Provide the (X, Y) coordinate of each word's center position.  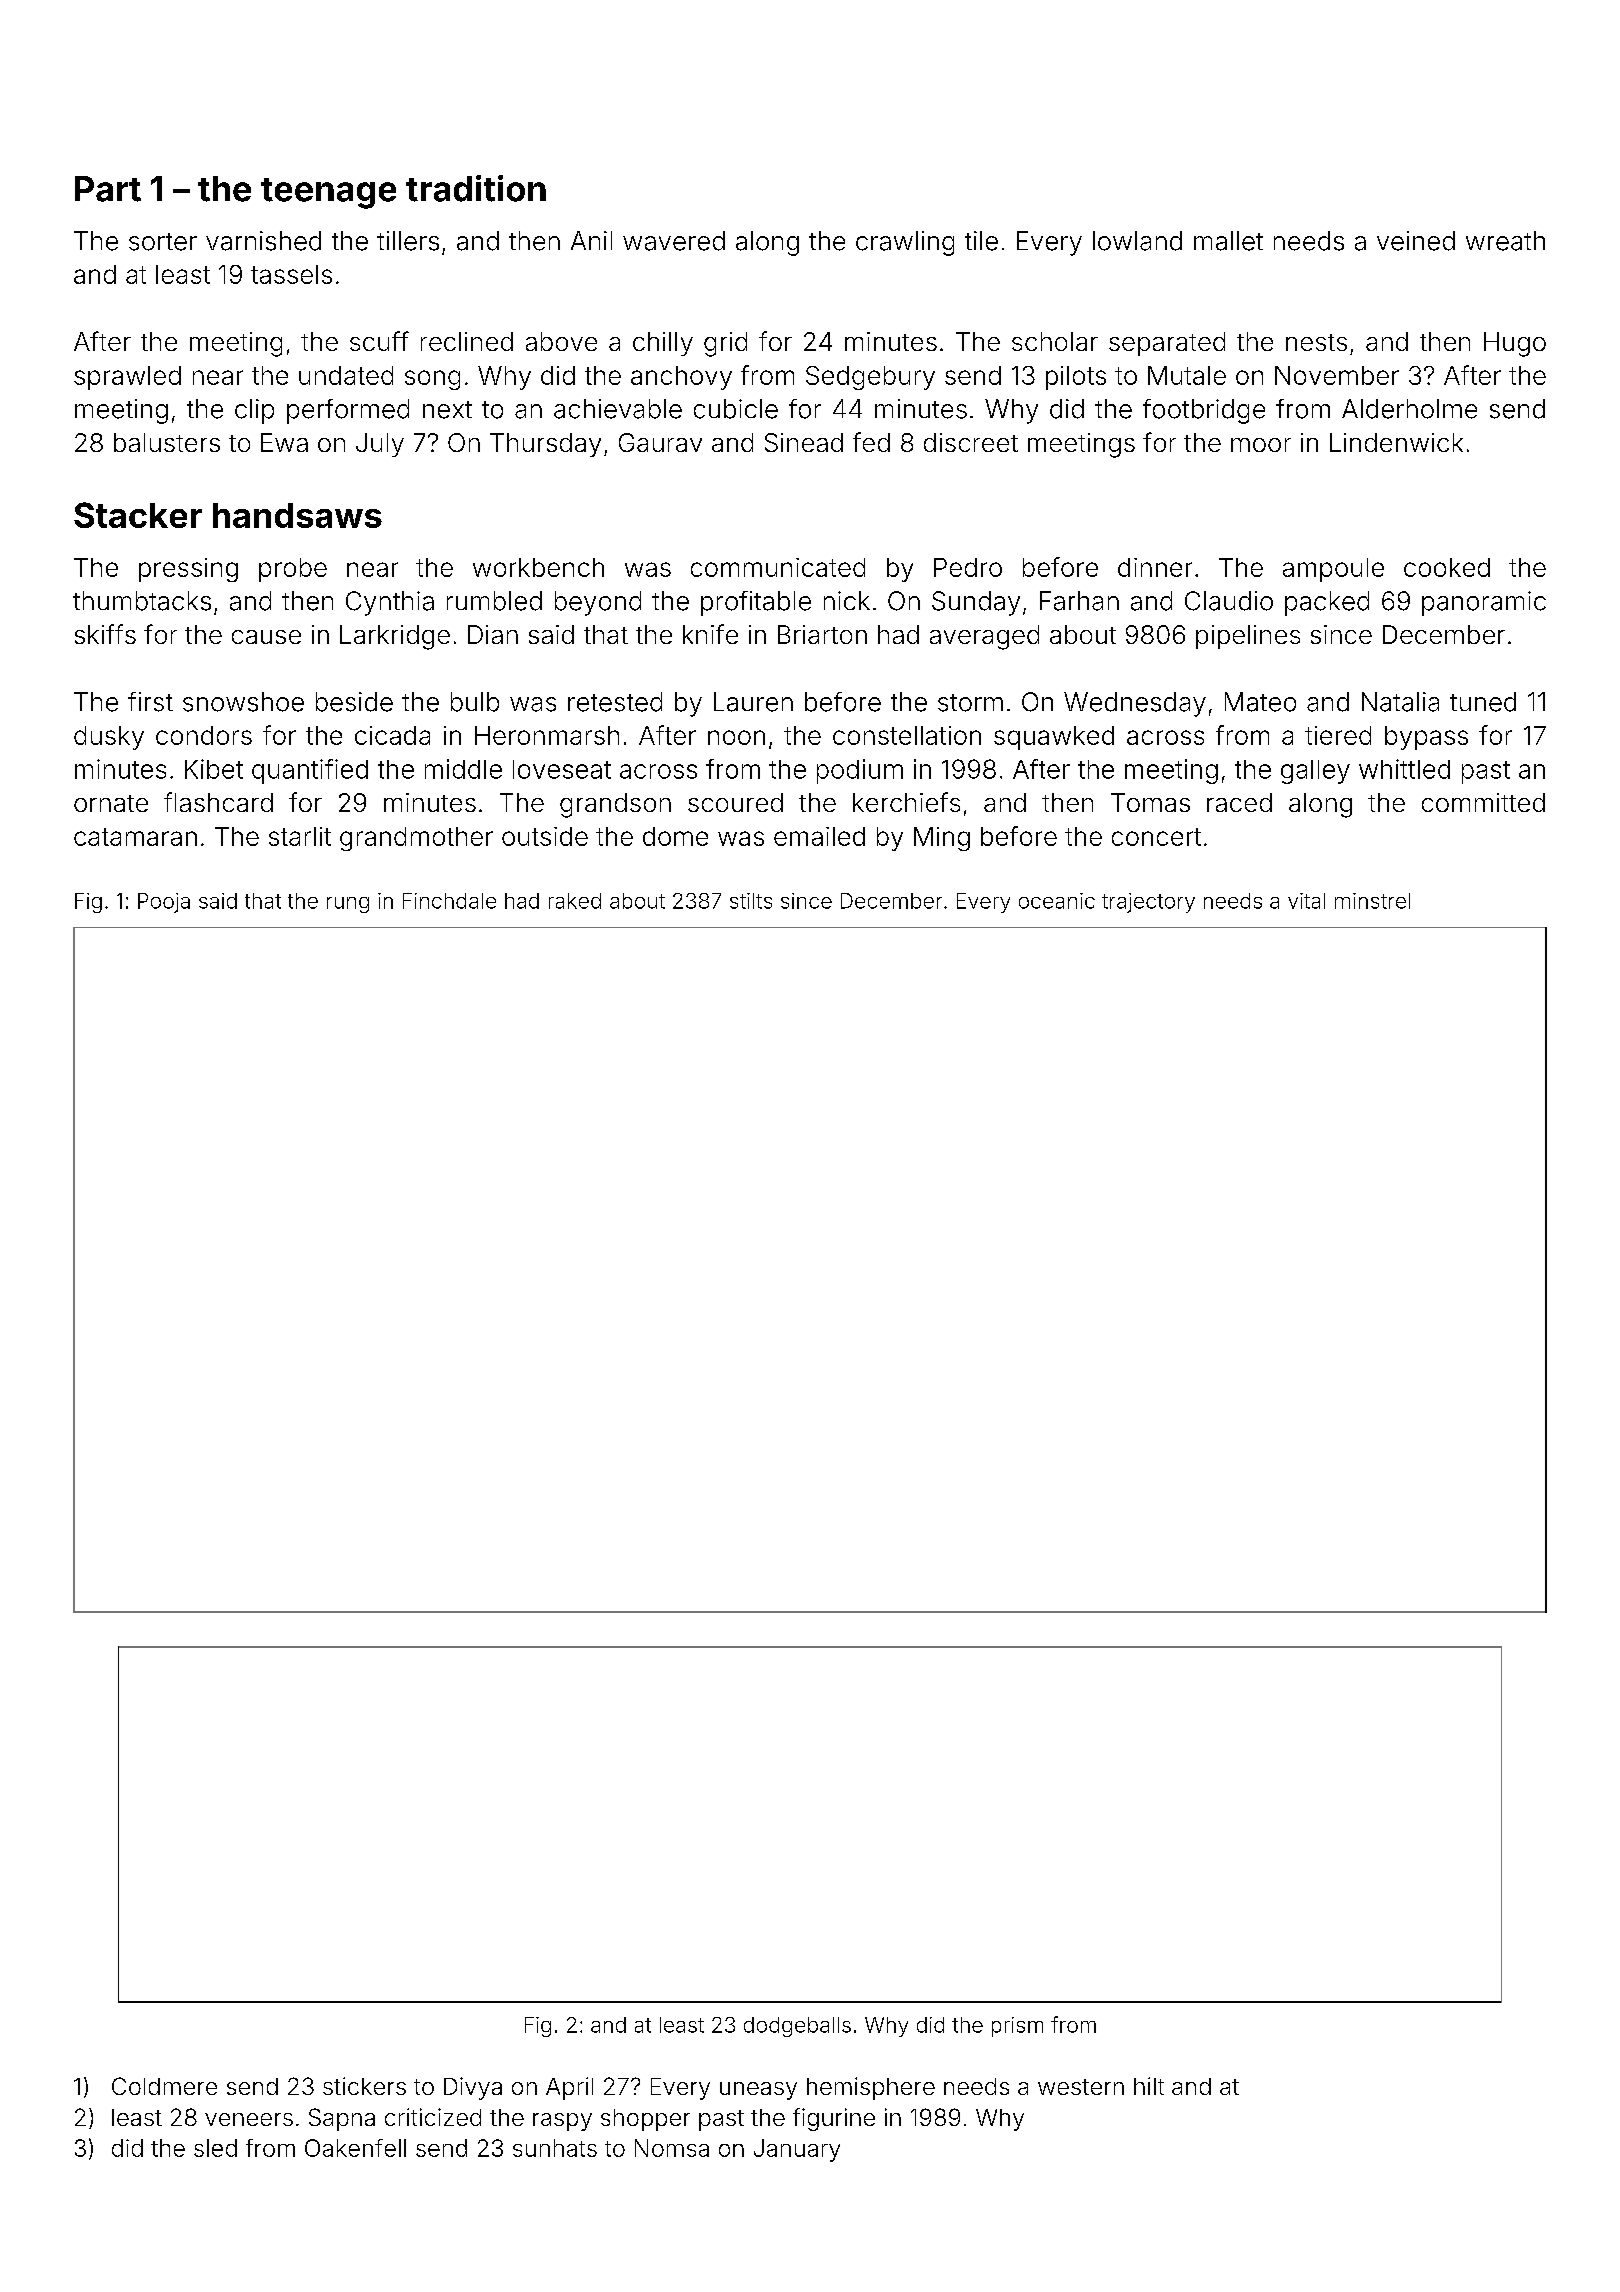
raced (1239, 802)
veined (1416, 241)
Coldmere (164, 2086)
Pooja (164, 903)
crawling (905, 243)
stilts (751, 901)
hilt (1149, 2086)
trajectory (1148, 903)
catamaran (135, 837)
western (1081, 2087)
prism (1017, 2027)
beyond (598, 603)
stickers (364, 2086)
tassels (291, 274)
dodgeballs (797, 2027)
